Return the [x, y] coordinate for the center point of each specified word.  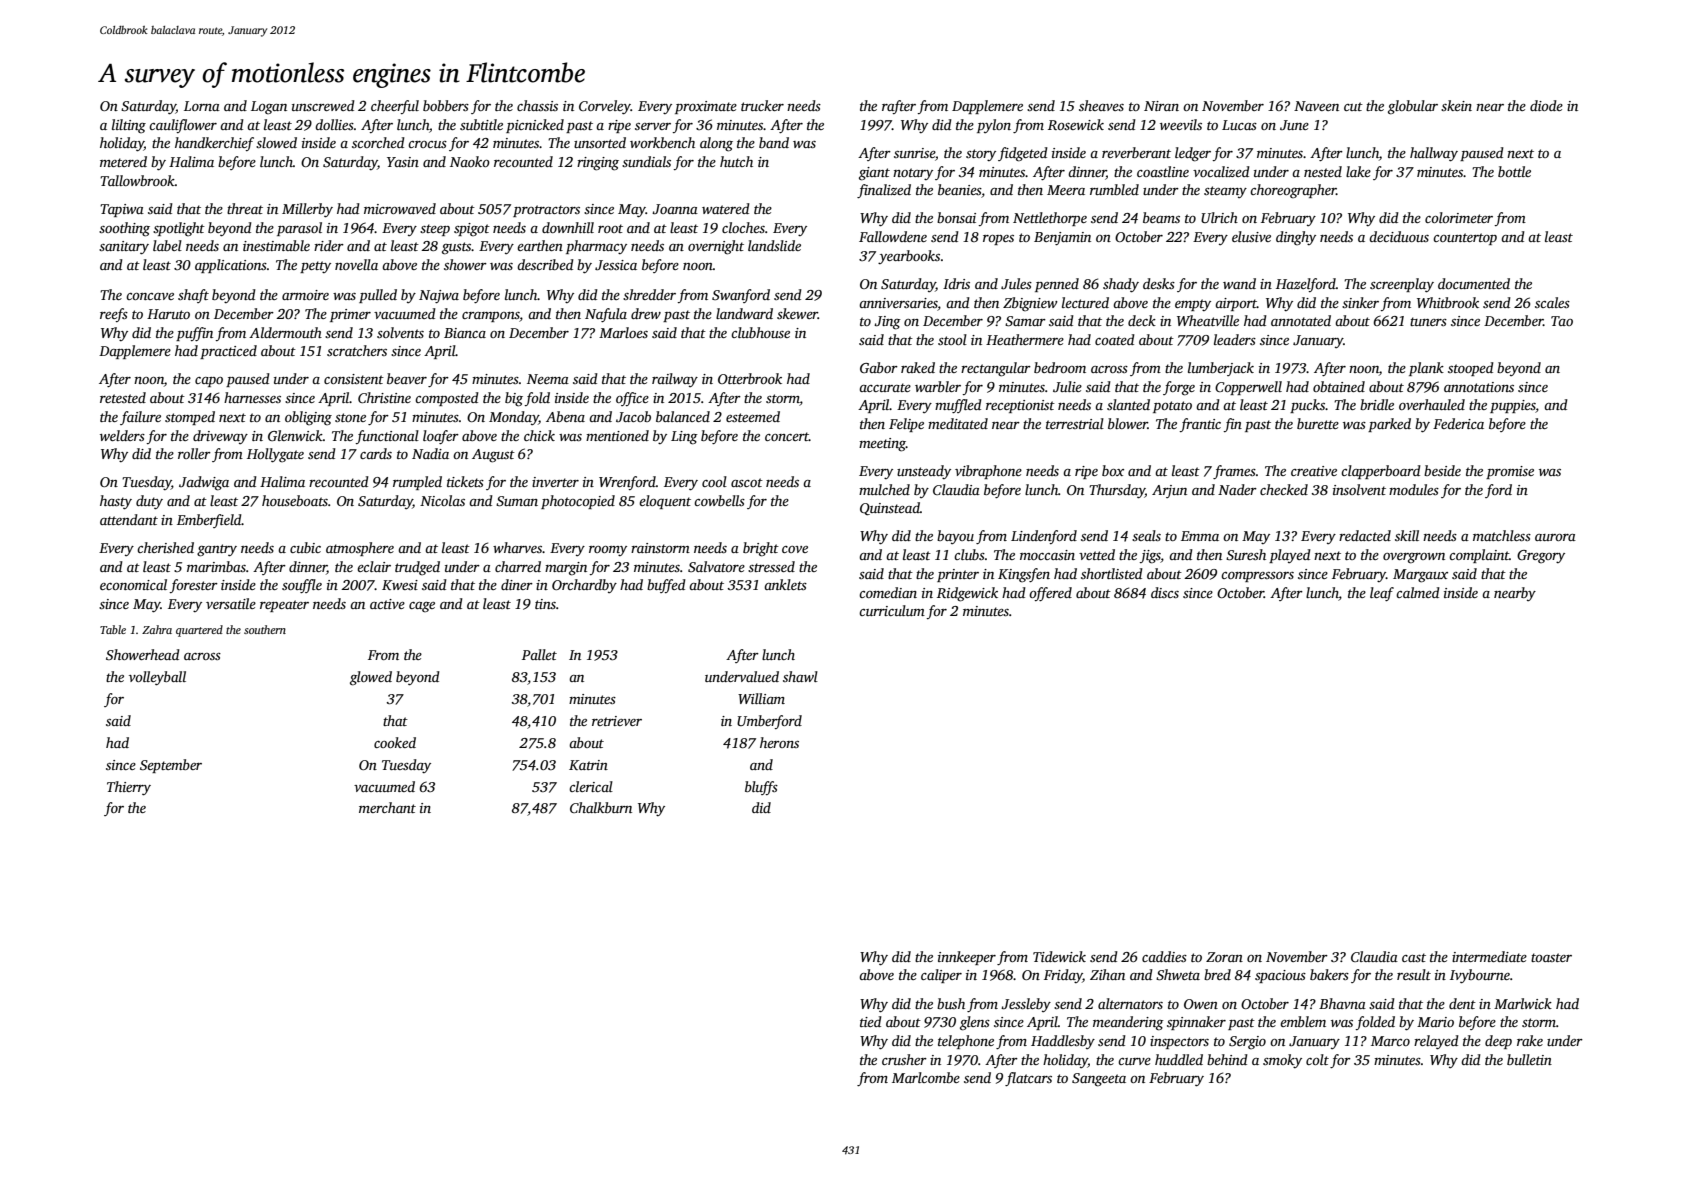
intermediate [1489, 956]
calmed [1418, 592]
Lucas [1239, 125]
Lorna [202, 106]
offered [1050, 594]
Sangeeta [1099, 1080]
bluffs [761, 788]
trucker [762, 105]
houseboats [295, 500]
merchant [387, 807]
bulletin [1529, 1059]
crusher [904, 1059]
